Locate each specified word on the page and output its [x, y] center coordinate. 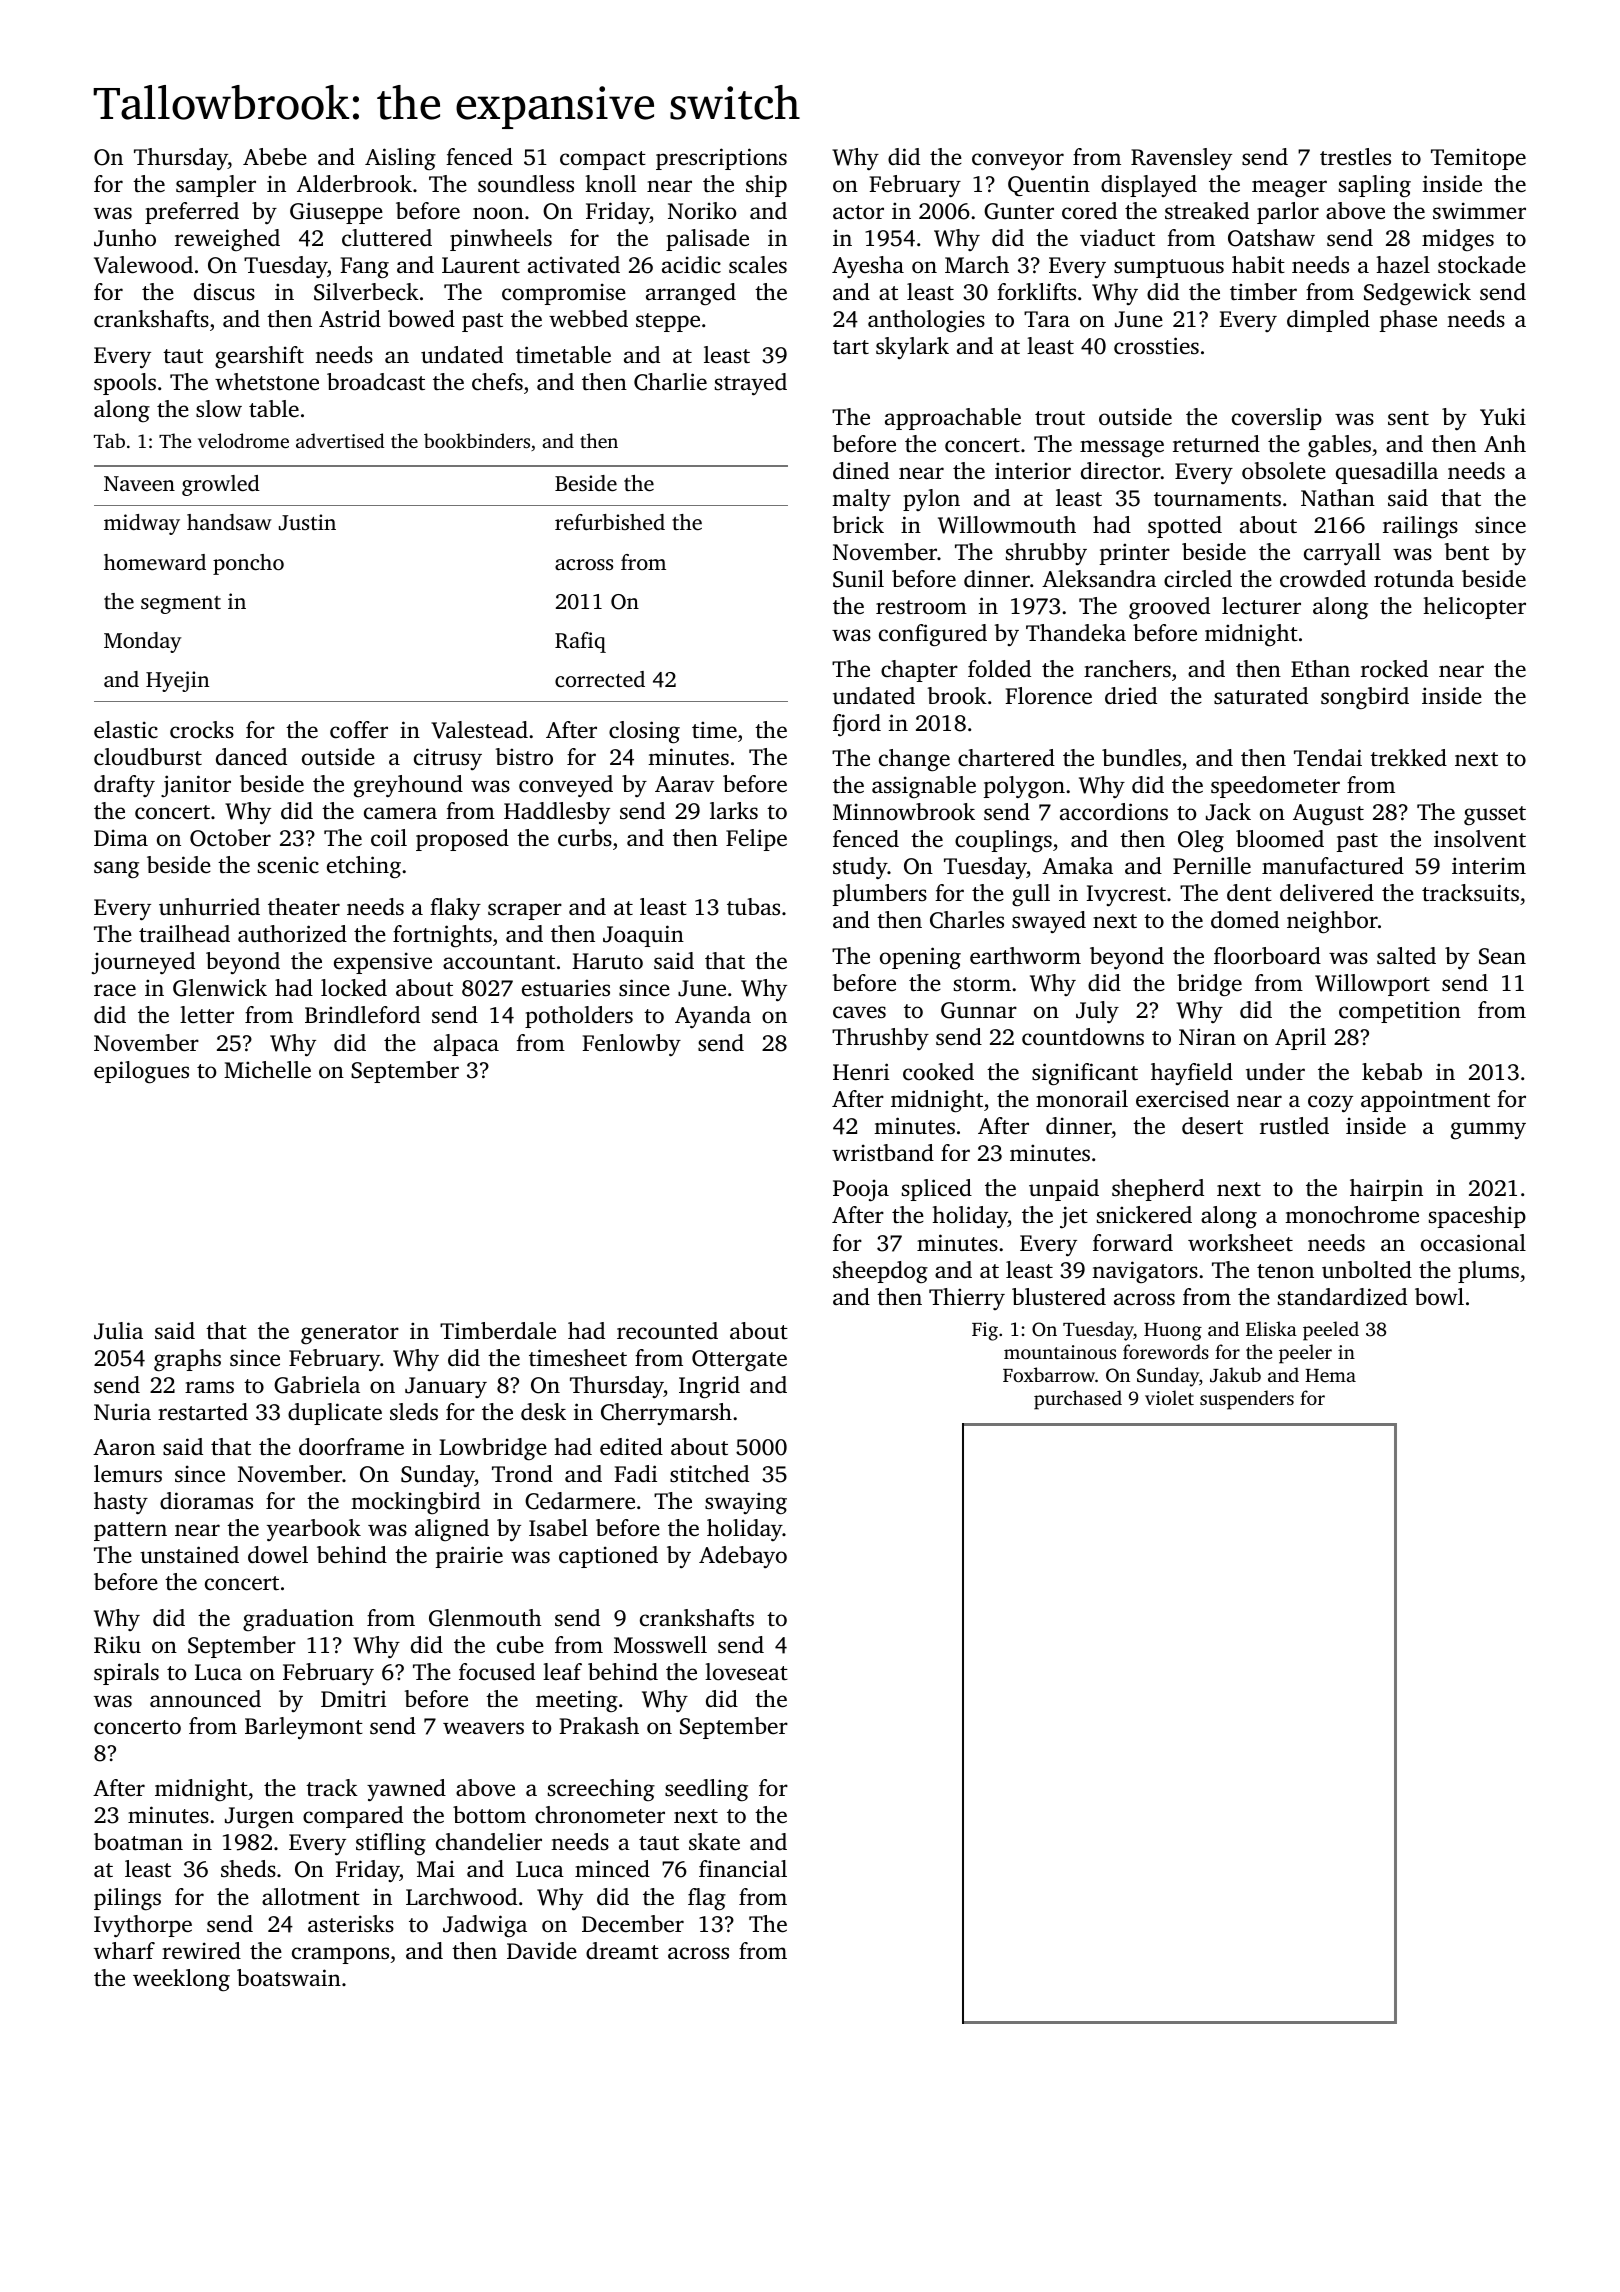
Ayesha [868, 267]
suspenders [1247, 1400]
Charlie [670, 382]
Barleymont [304, 1728]
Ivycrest [1126, 895]
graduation [298, 1620]
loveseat [746, 1672]
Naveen [139, 483]
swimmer [1479, 210]
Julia [118, 1331]
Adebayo [743, 1557]
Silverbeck [366, 292]
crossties [1156, 346]
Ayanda [713, 1017]
